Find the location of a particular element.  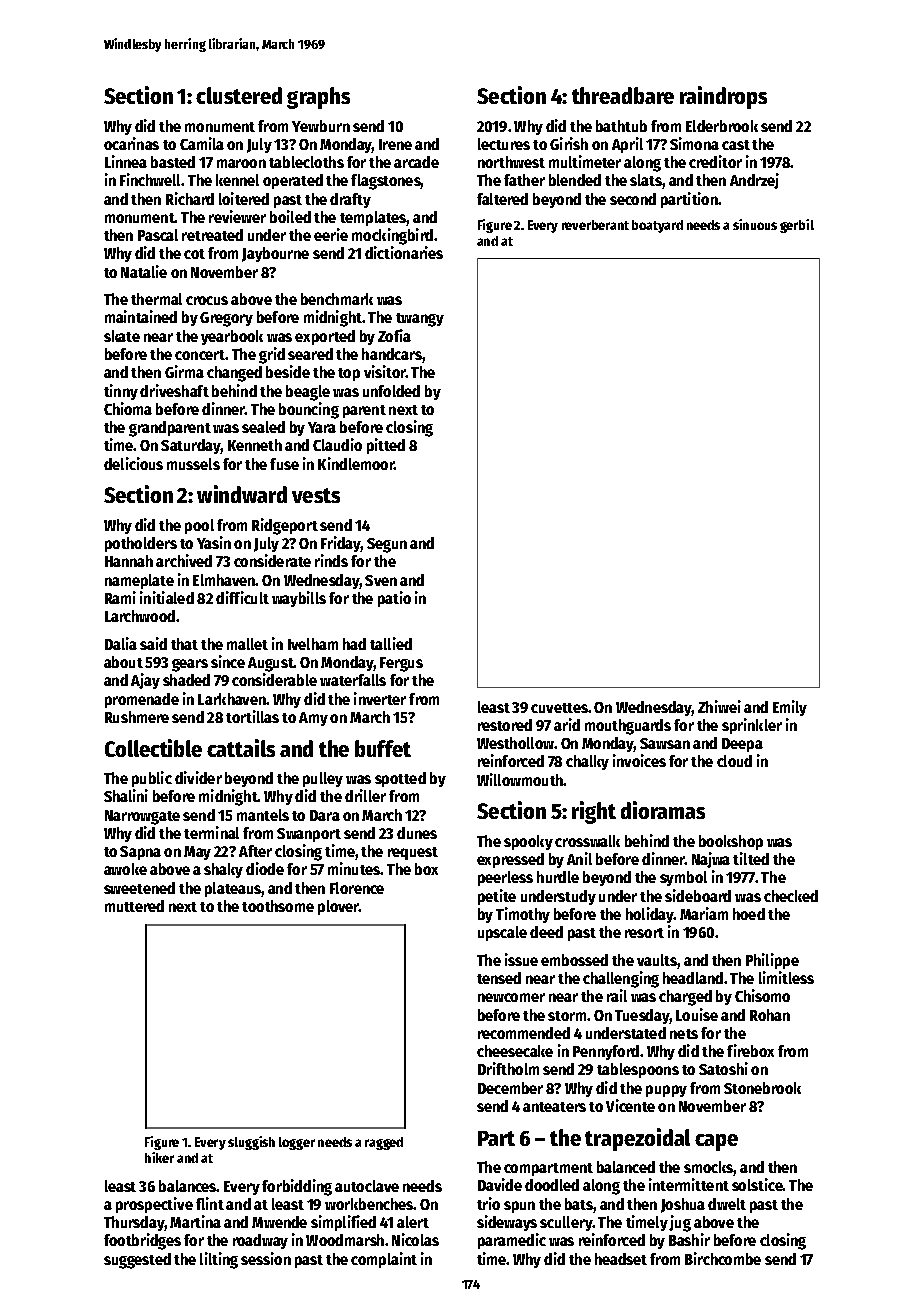

slats is located at coordinates (646, 180).
